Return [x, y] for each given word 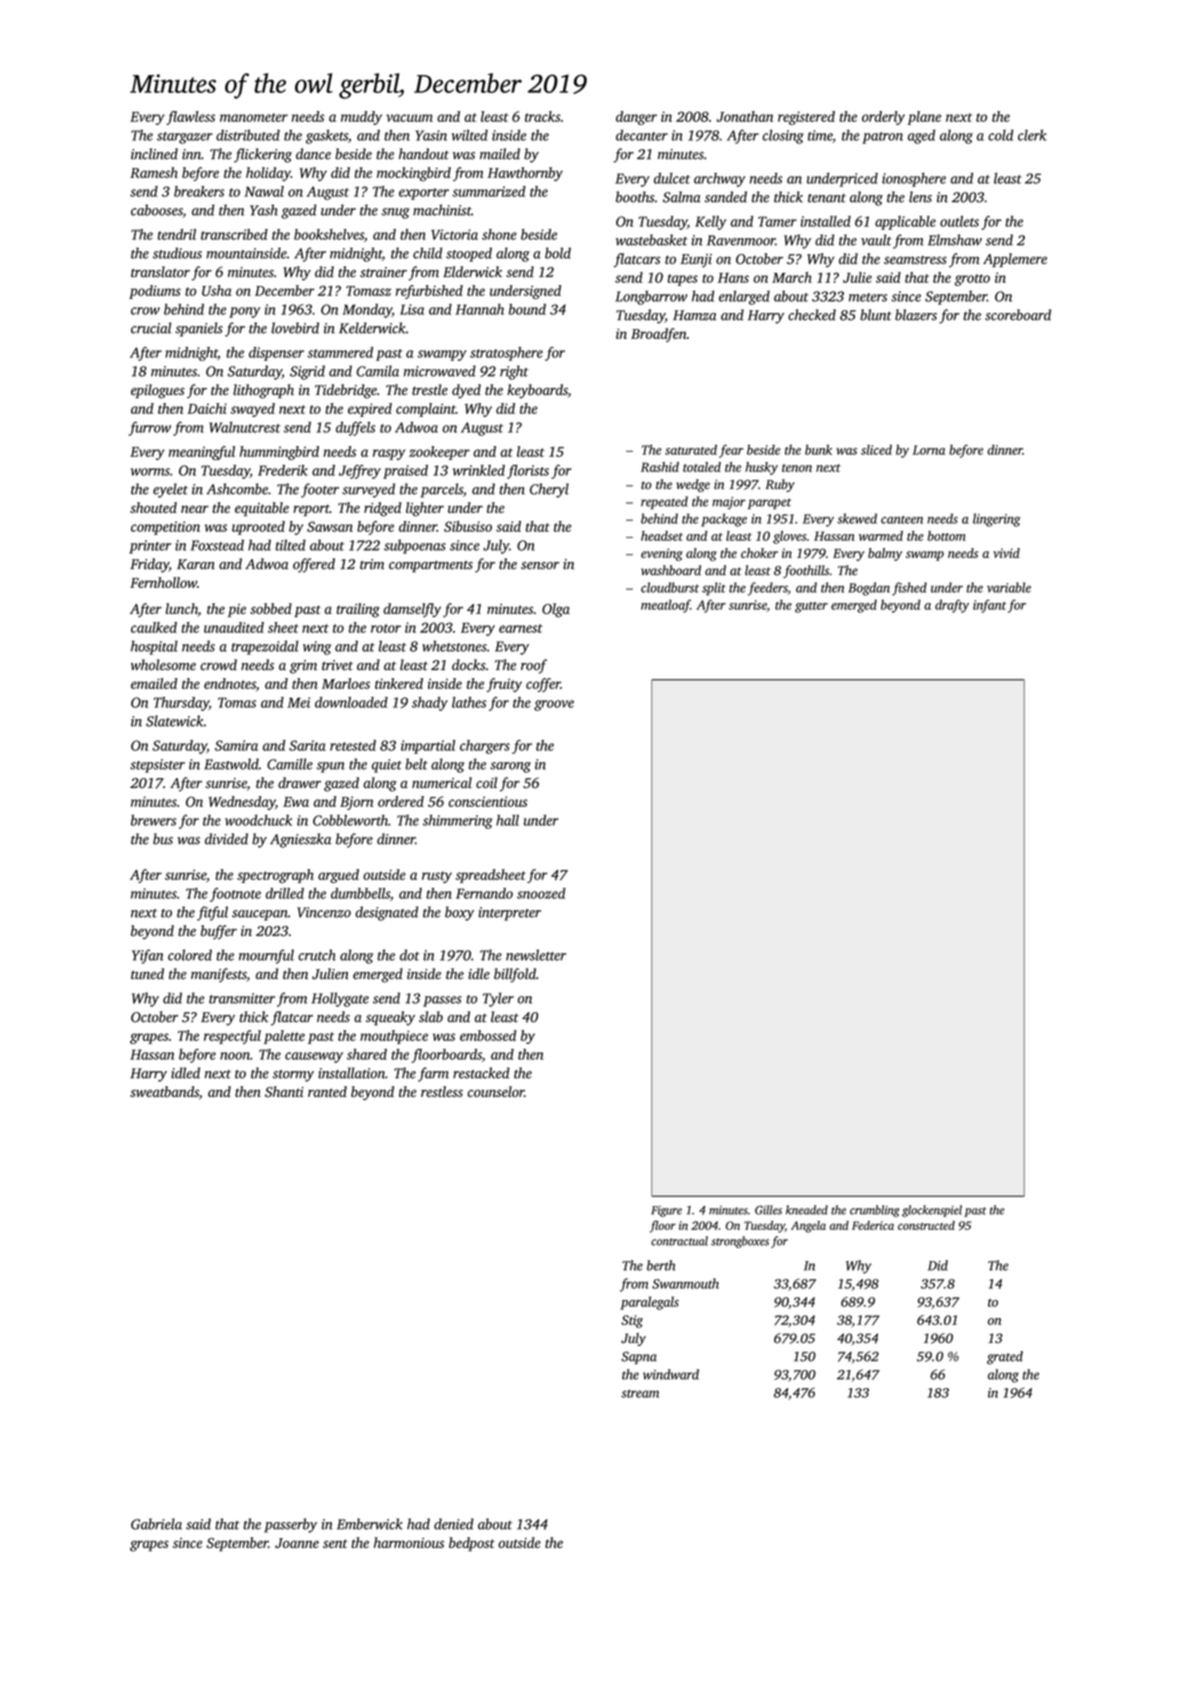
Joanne [297, 1543]
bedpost [472, 1544]
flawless [190, 118]
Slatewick [175, 721]
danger [636, 118]
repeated [664, 502]
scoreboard [1018, 315]
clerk [1032, 135]
